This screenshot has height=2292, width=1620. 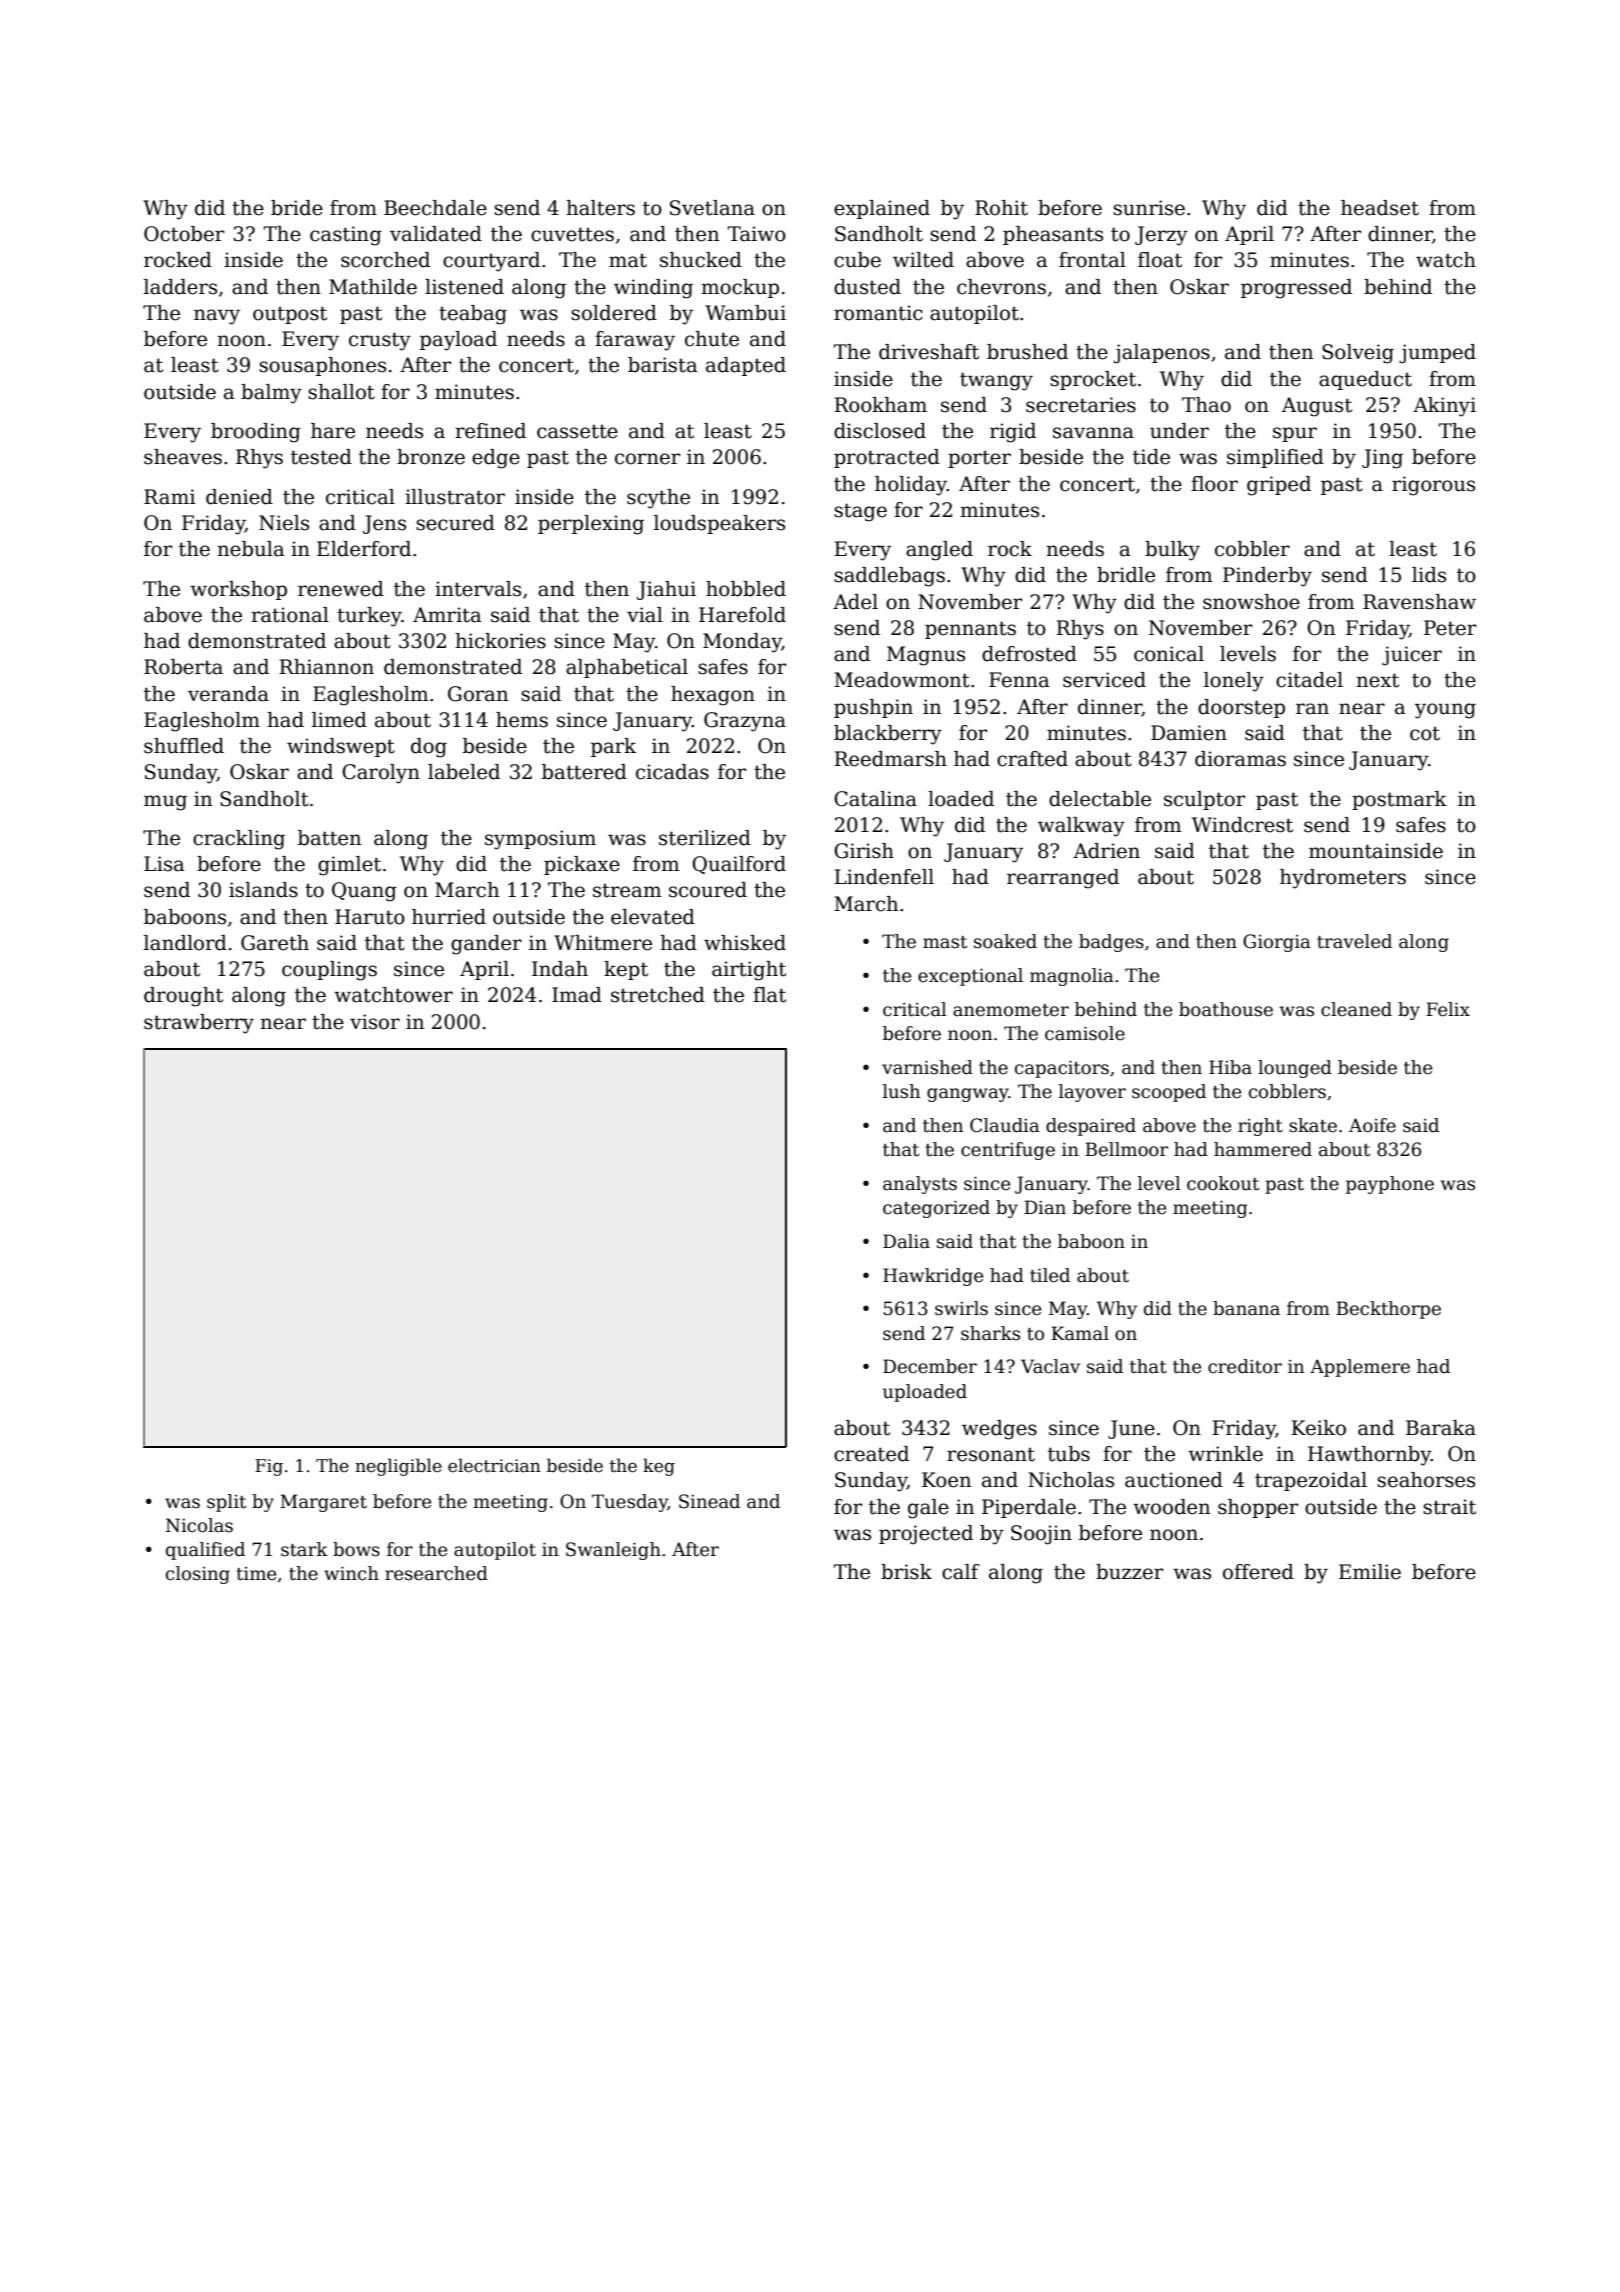 What do you see at coordinates (1169, 654) in the screenshot?
I see `conical` at bounding box center [1169, 654].
